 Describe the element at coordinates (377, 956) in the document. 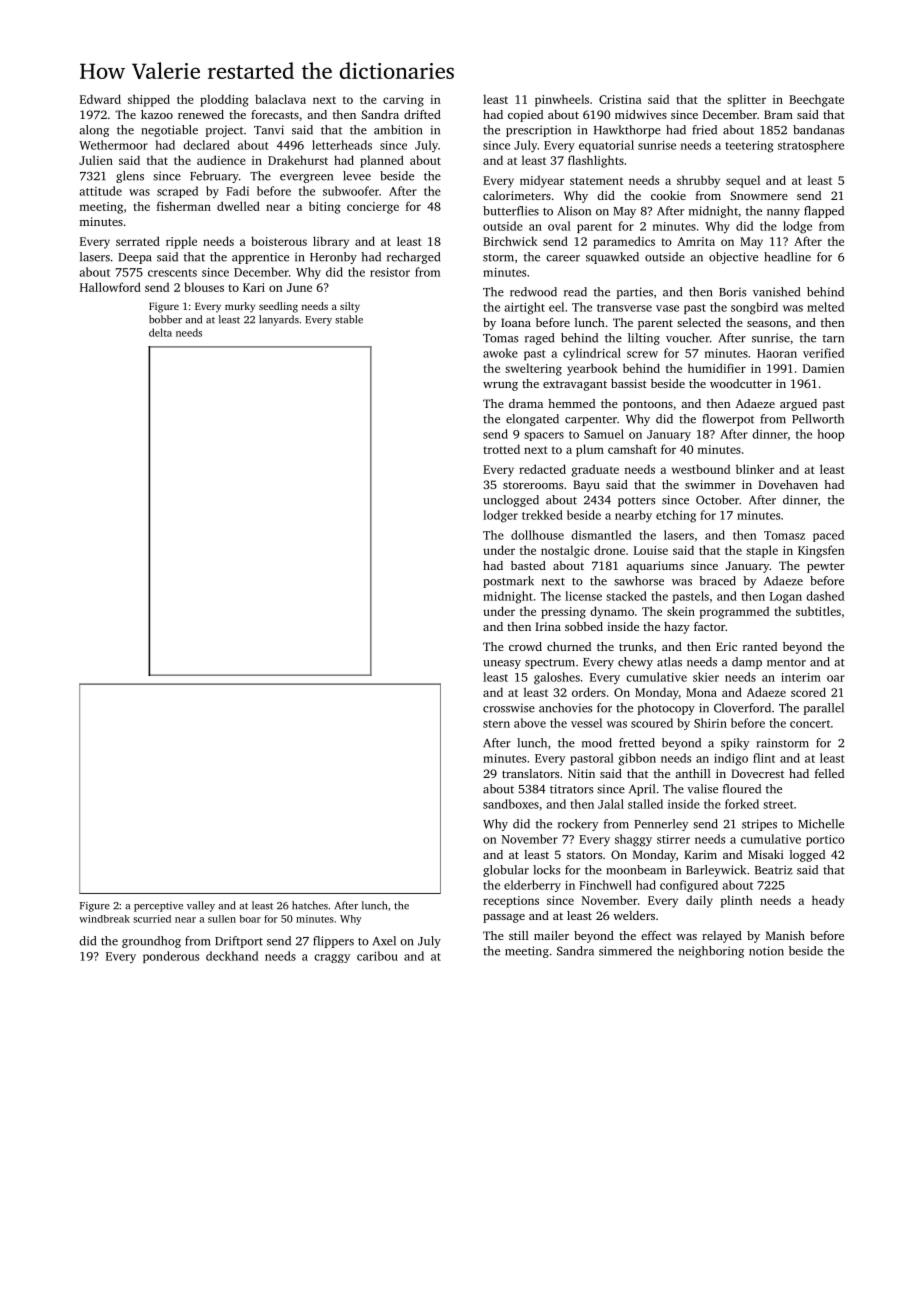

I see `caribou` at that location.
